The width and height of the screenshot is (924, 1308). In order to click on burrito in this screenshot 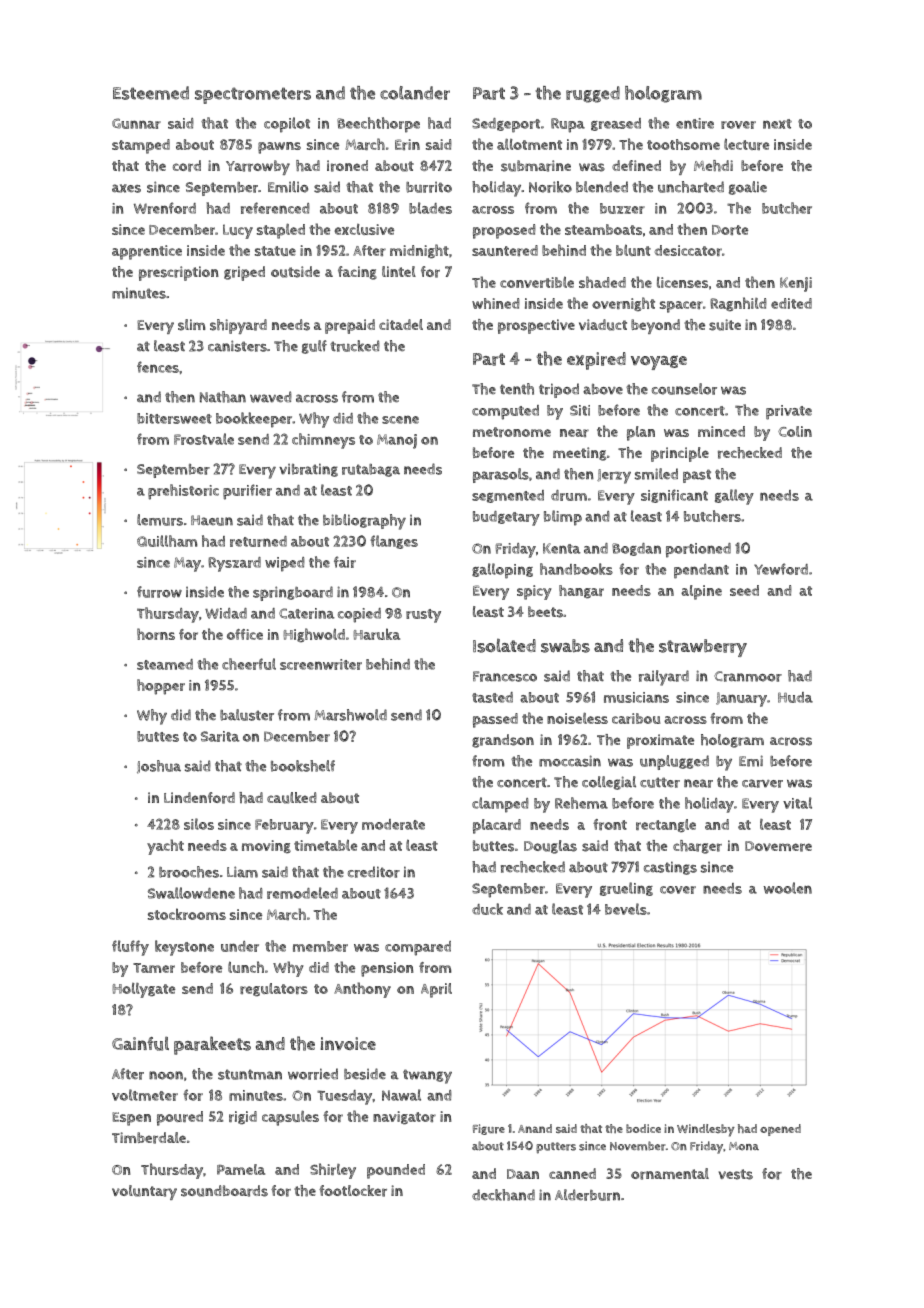, I will do `click(429, 187)`.
